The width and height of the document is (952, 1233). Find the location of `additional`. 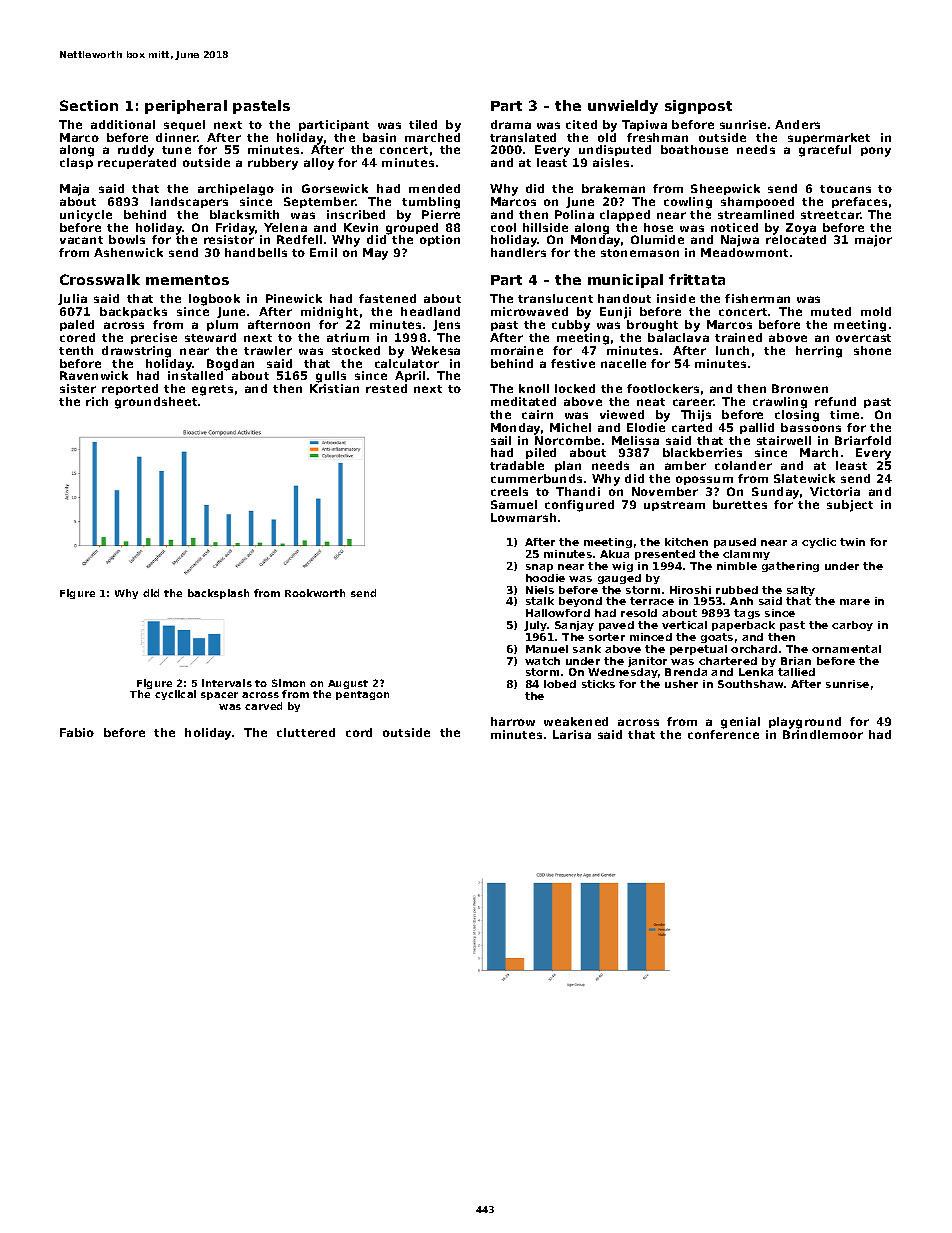

additional is located at coordinates (123, 124).
